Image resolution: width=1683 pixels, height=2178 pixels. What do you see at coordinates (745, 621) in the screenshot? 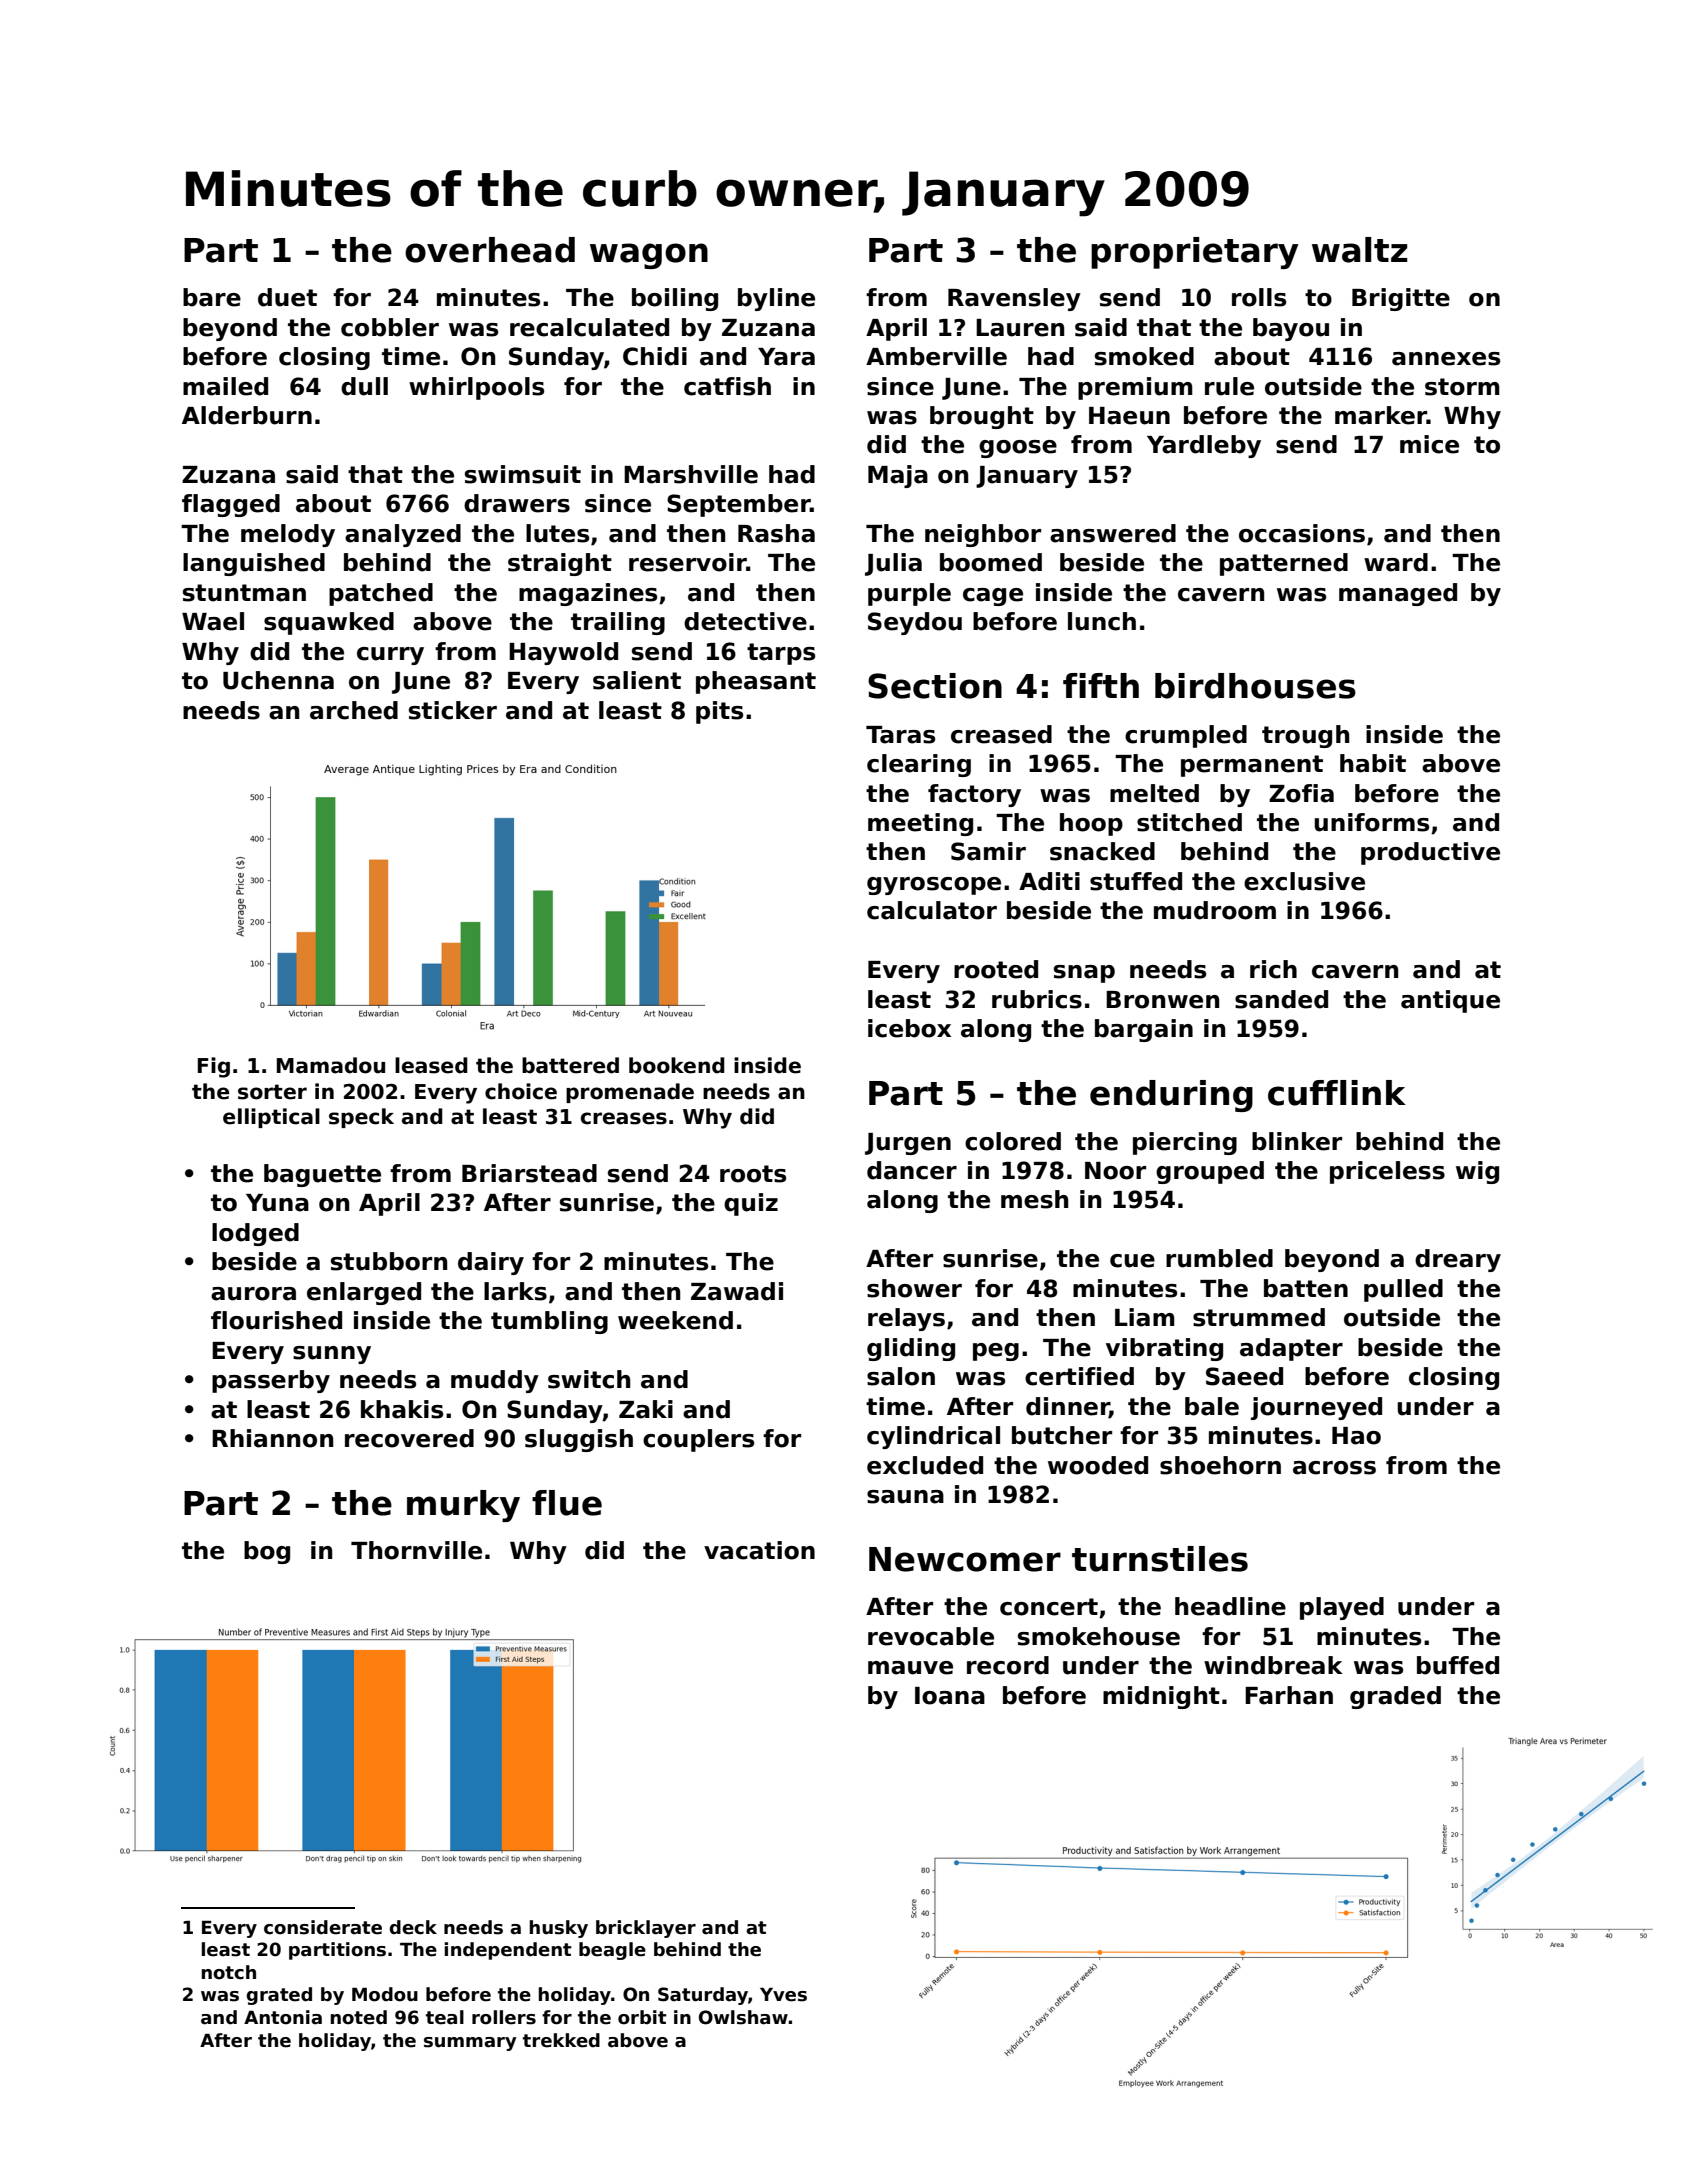
I see `detective` at bounding box center [745, 621].
